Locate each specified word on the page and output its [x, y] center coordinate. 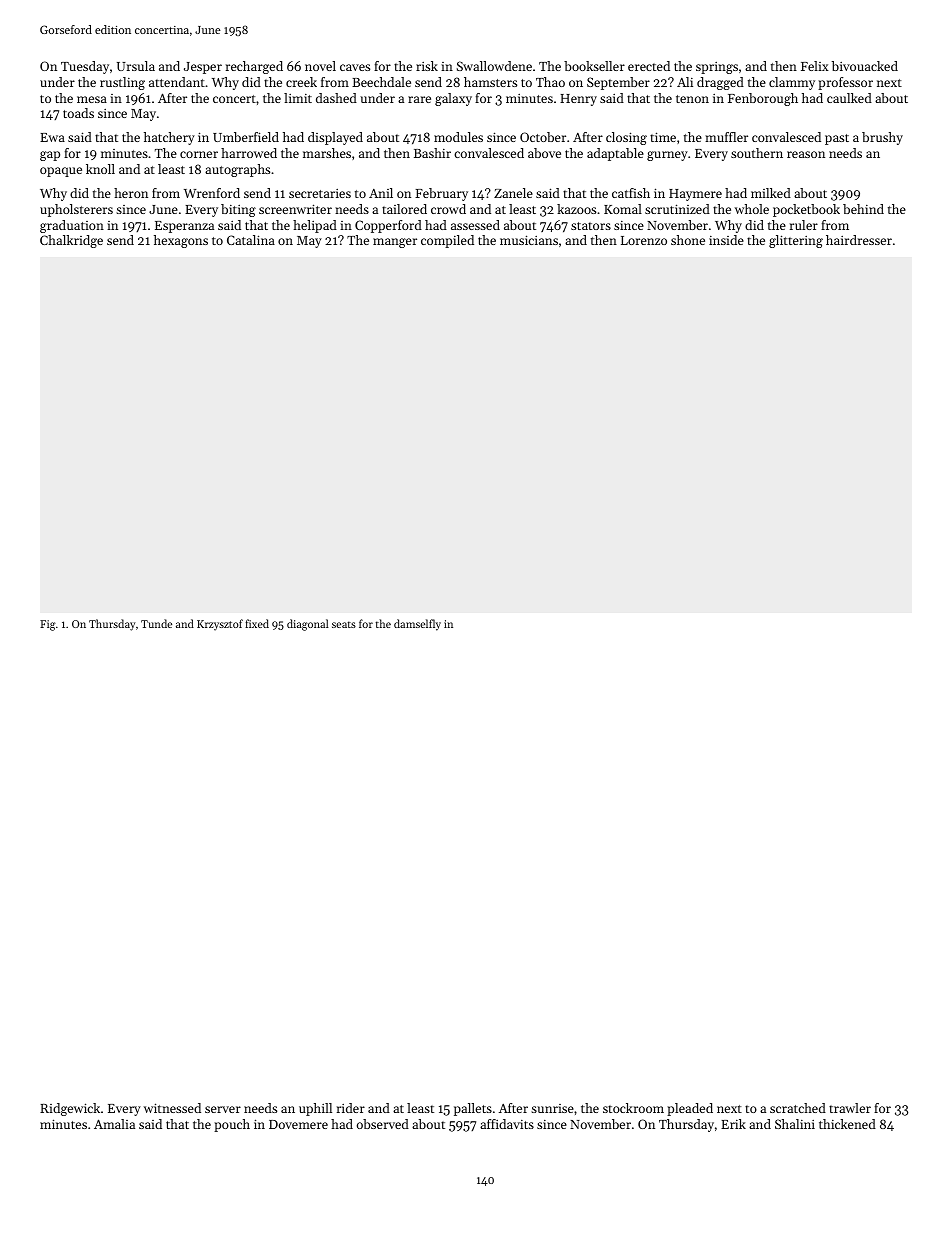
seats [344, 624]
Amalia [114, 1124]
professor [845, 83]
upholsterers [76, 210]
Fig [48, 625]
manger [395, 243]
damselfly [417, 625]
